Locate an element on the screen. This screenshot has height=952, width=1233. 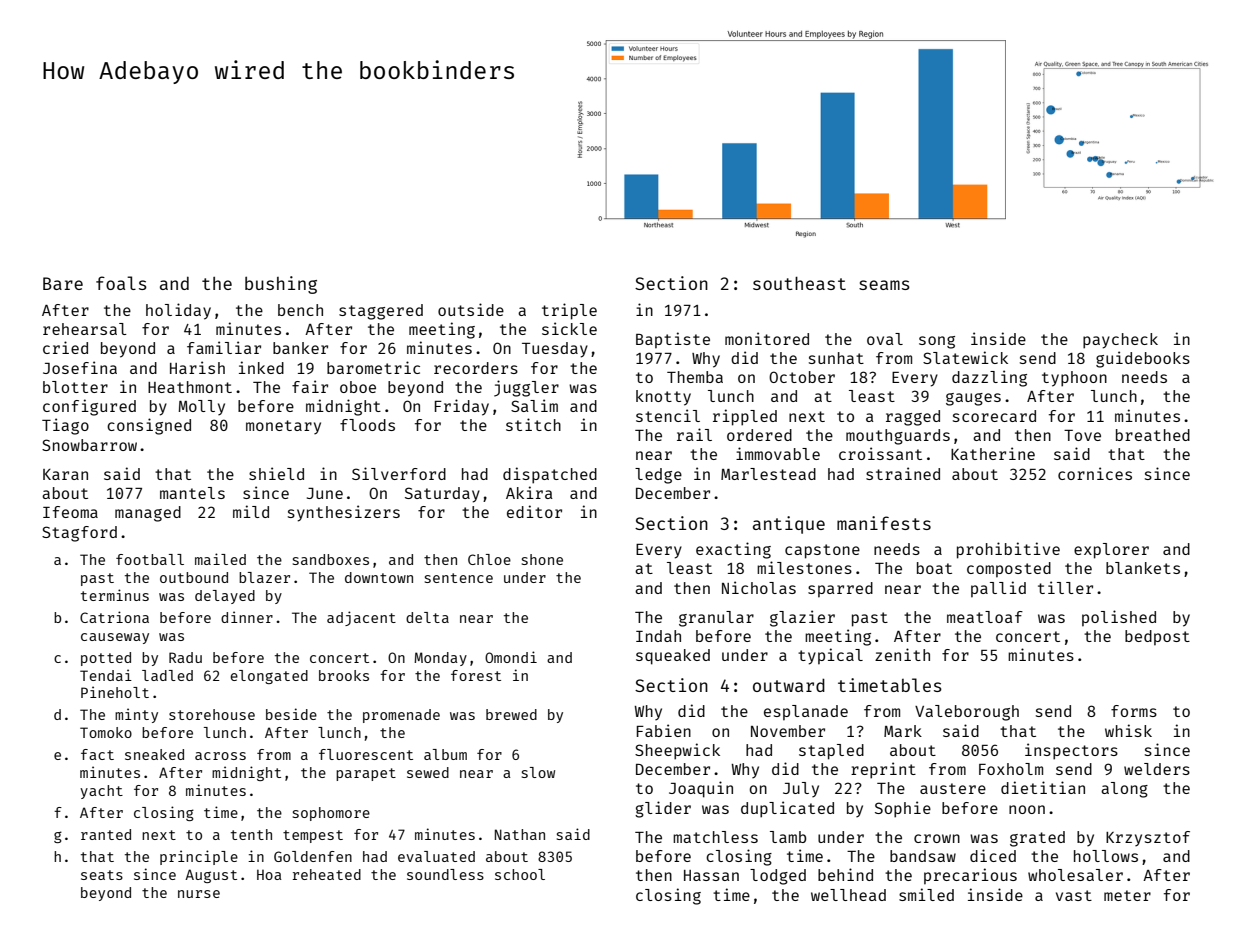
Joaquin is located at coordinates (701, 789).
